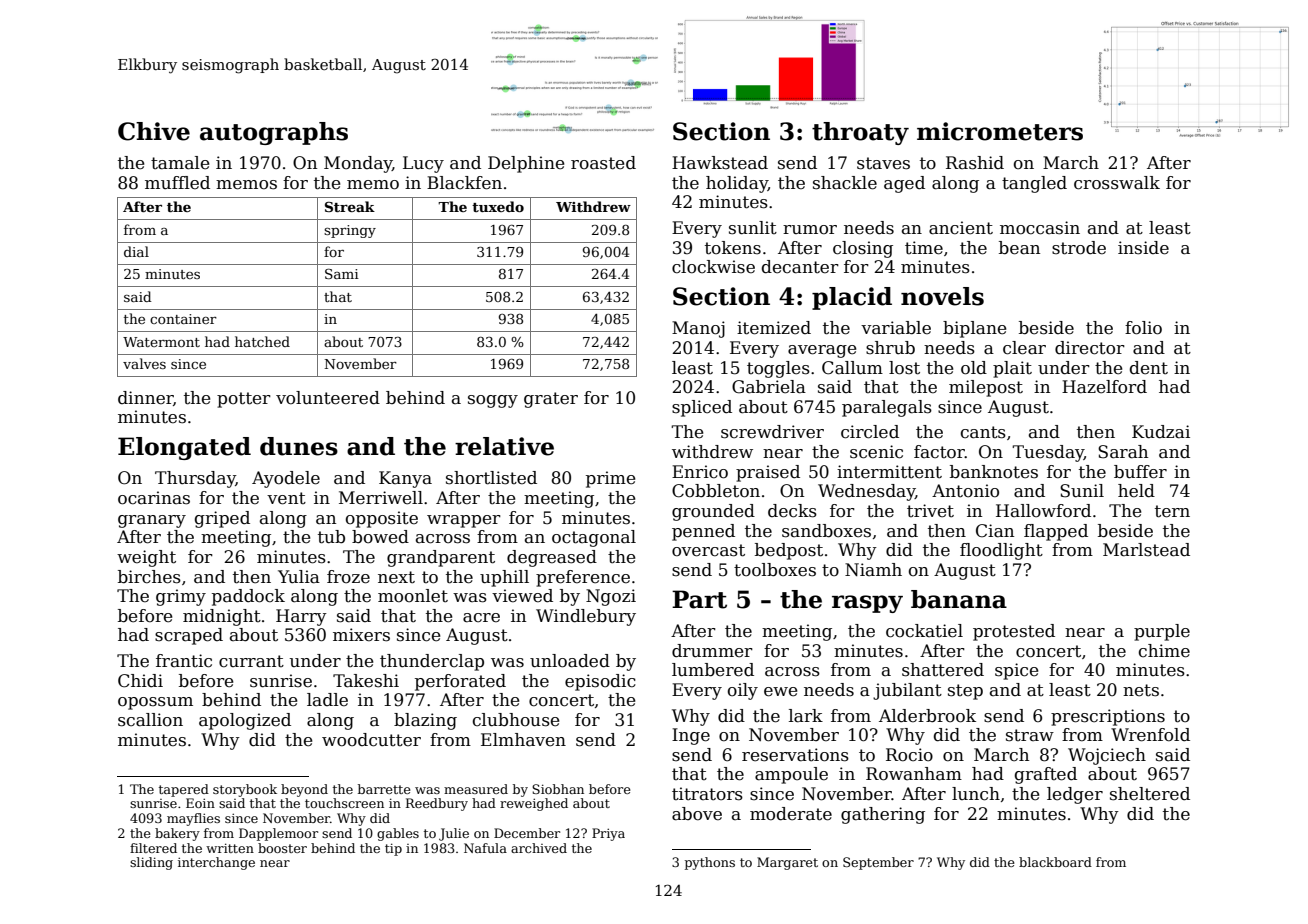  What do you see at coordinates (1146, 550) in the screenshot?
I see `Marlstead` at bounding box center [1146, 550].
